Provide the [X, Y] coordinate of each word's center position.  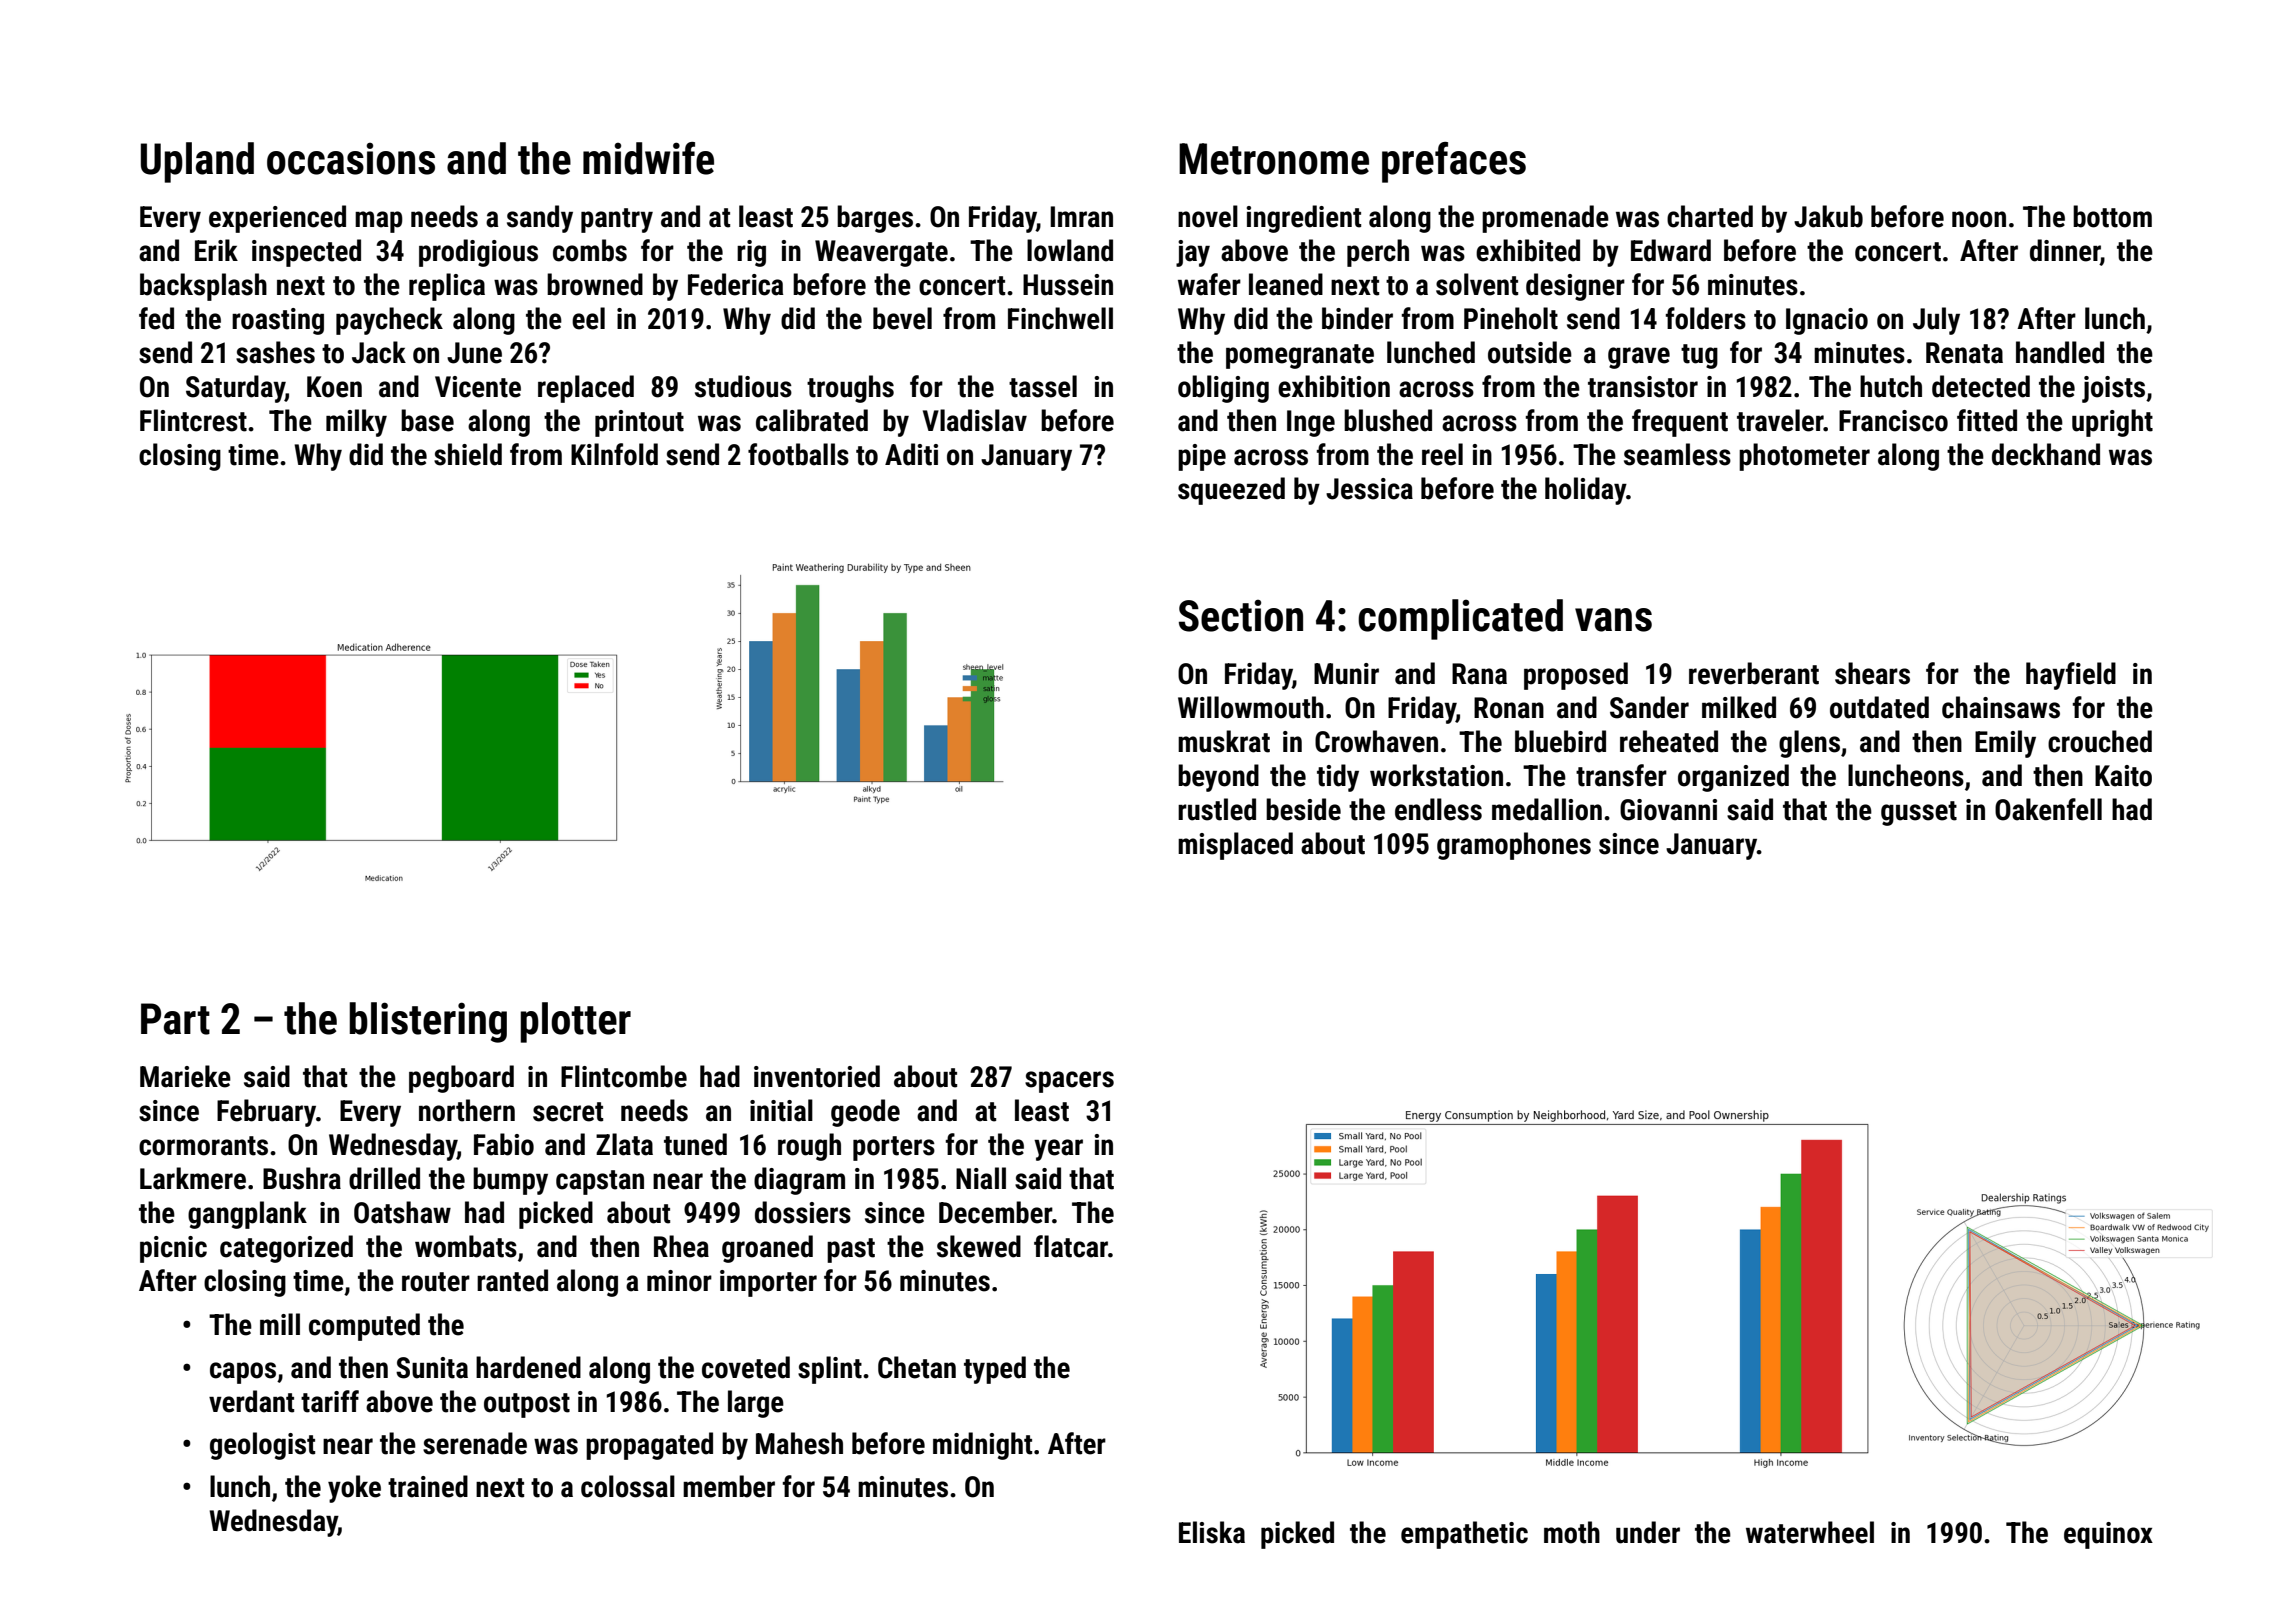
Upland [197, 162]
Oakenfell [2048, 809]
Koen [334, 387]
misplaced [1235, 846]
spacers [1069, 1082]
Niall [981, 1178]
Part [175, 1019]
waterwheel [1810, 1532]
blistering [428, 1022]
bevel [902, 318]
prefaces [1454, 162]
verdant [251, 1401]
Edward [1671, 250]
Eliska [1212, 1532]
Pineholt [1511, 318]
